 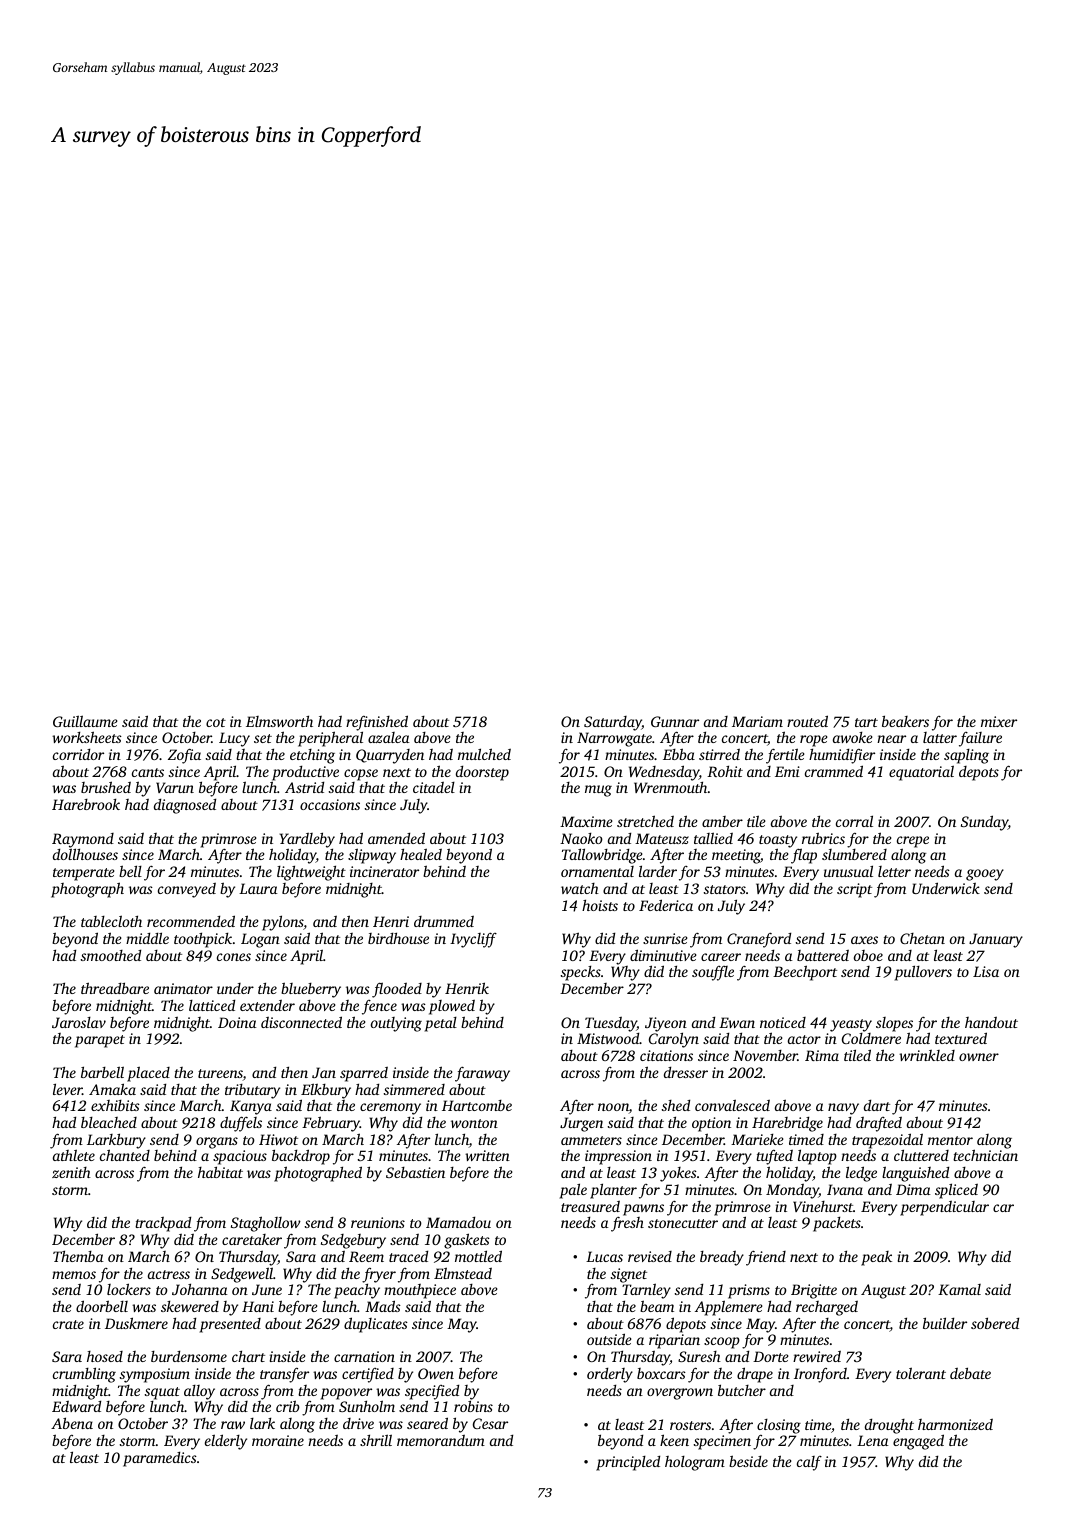 What do you see at coordinates (876, 1258) in the screenshot?
I see `peak` at bounding box center [876, 1258].
